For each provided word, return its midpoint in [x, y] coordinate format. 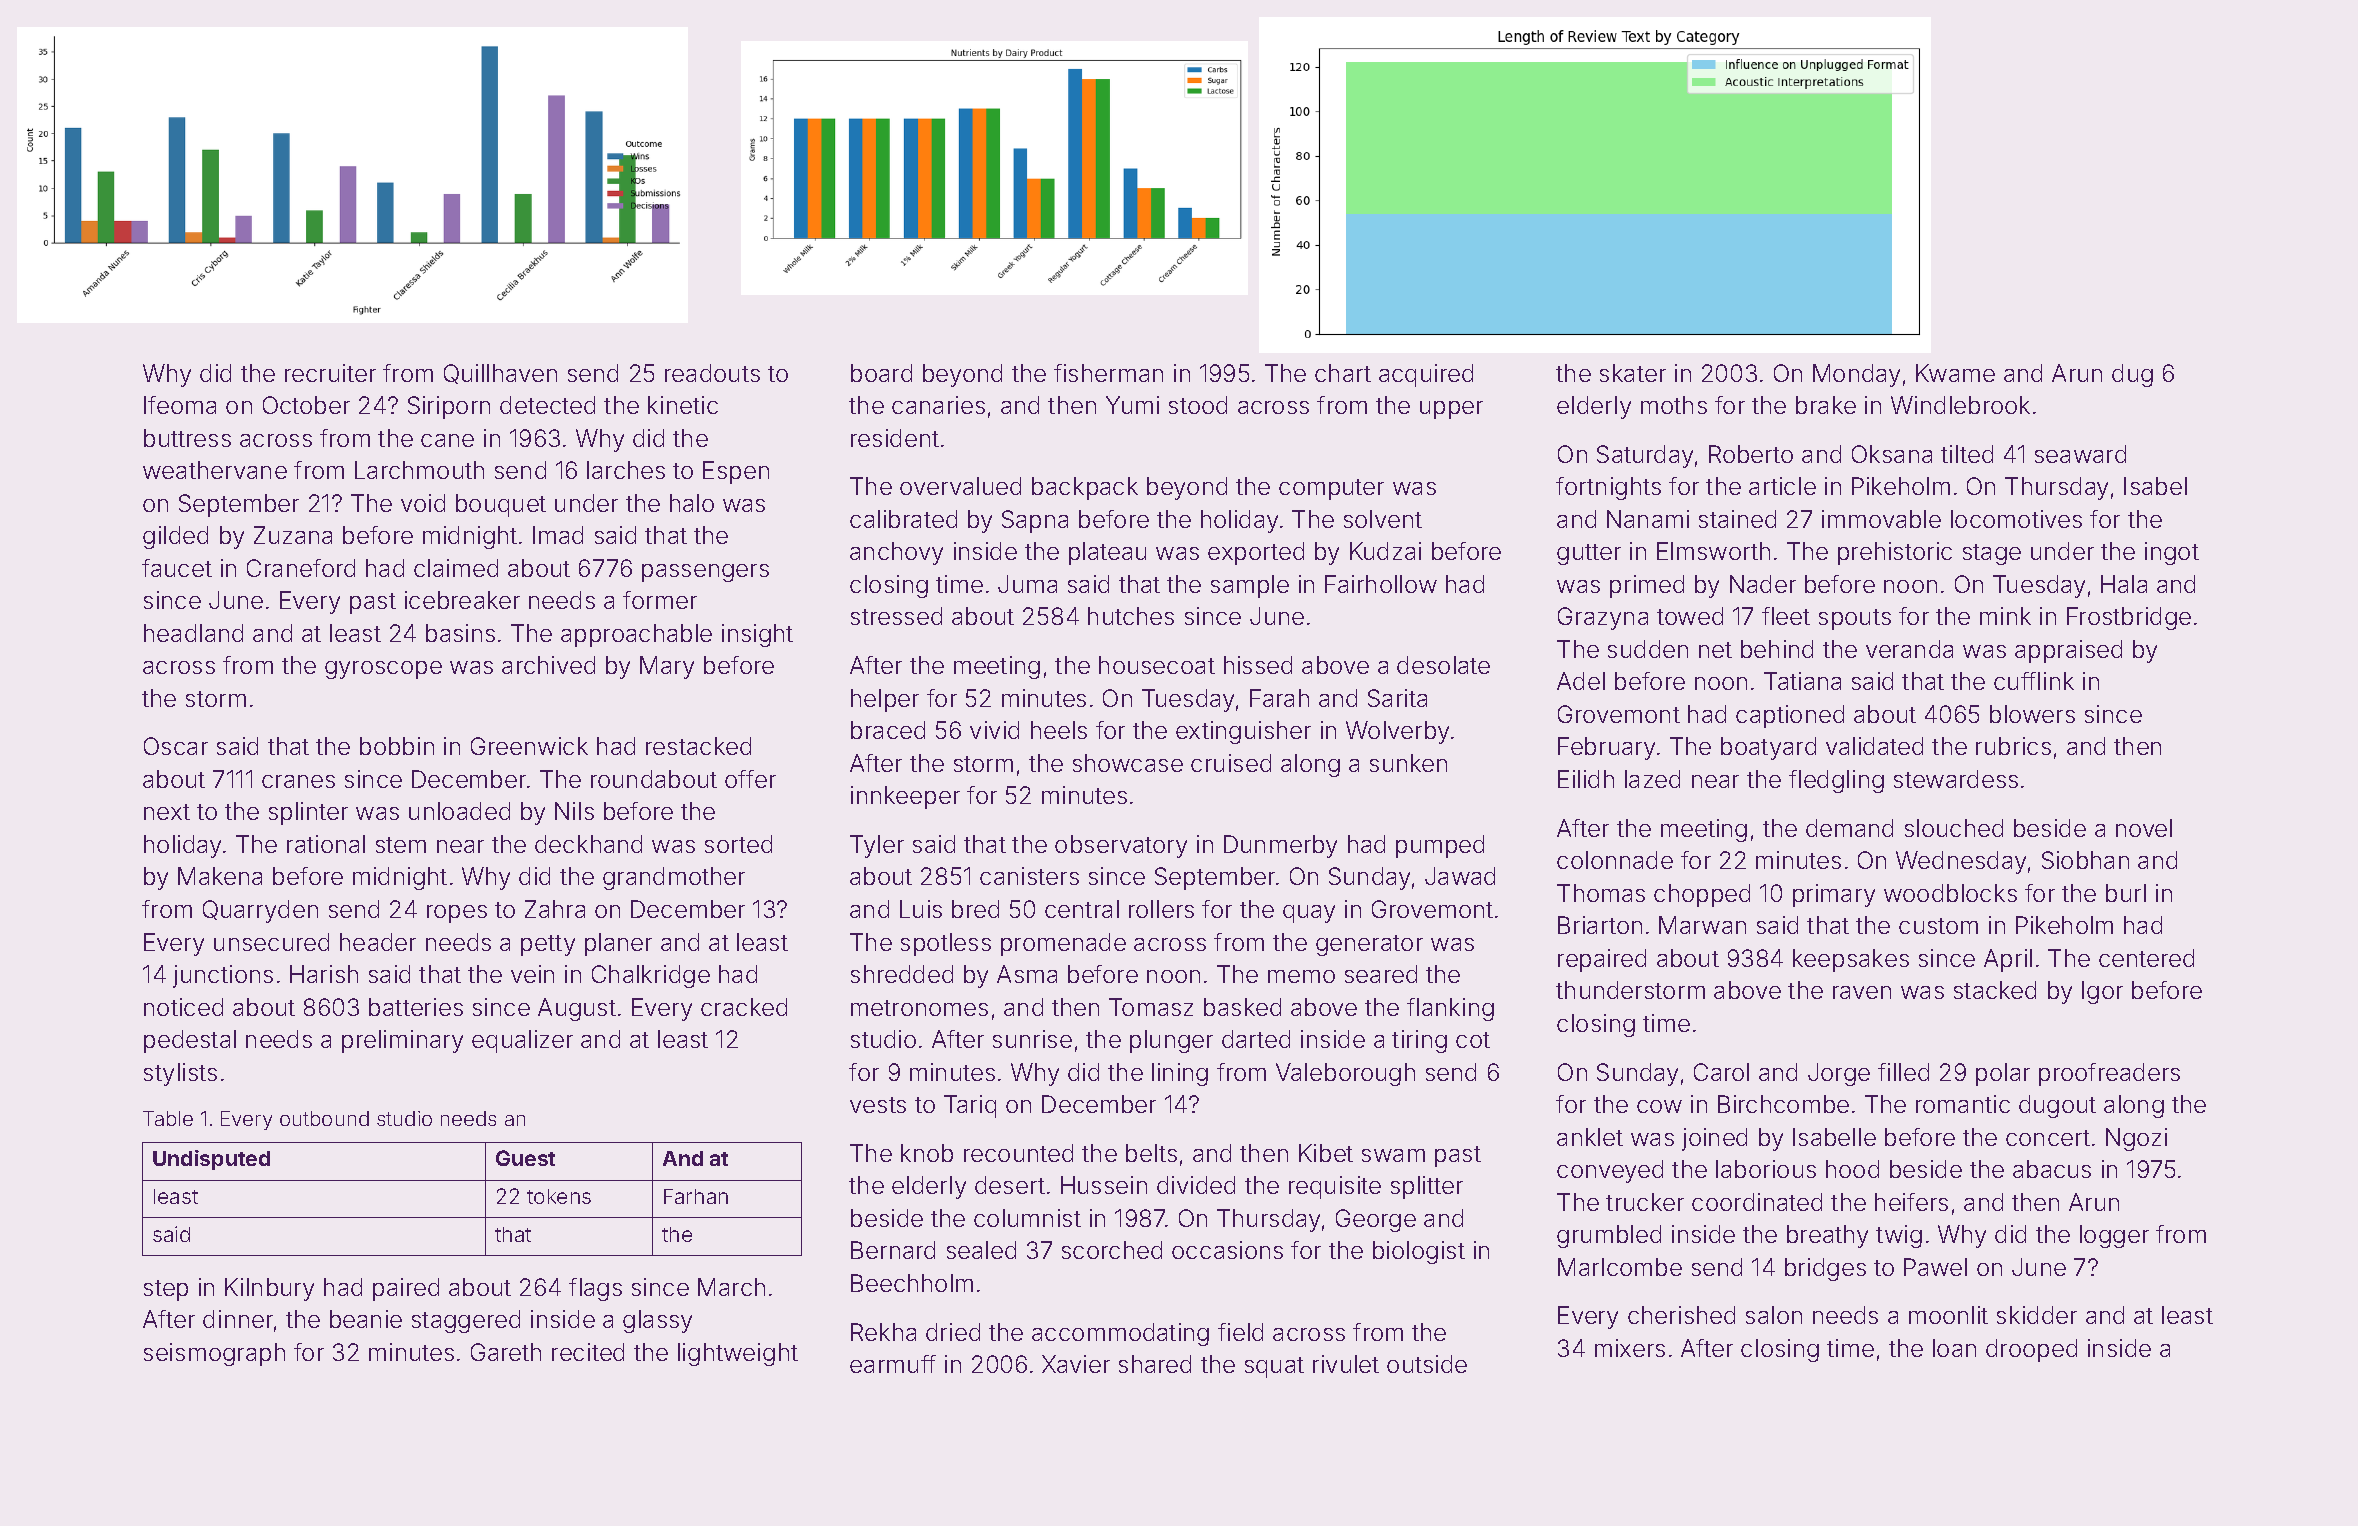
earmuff [893, 1364]
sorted [738, 844]
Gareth [506, 1352]
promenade [1063, 944]
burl [2126, 893]
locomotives [2016, 519]
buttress [187, 438]
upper [1451, 410]
